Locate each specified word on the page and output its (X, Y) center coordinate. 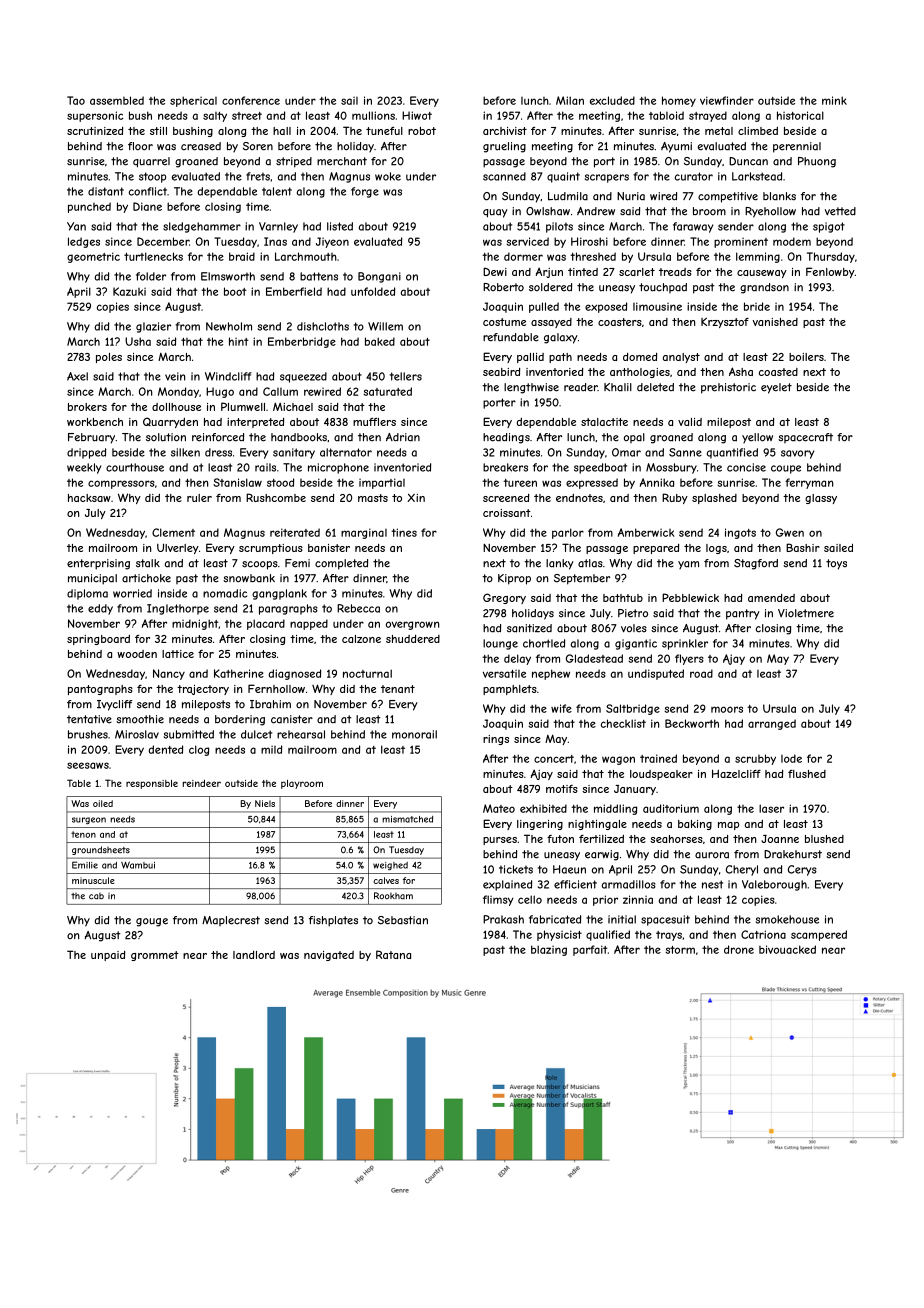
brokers (87, 407)
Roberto (503, 287)
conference (251, 100)
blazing (549, 950)
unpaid (108, 956)
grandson (764, 288)
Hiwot (417, 115)
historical (800, 115)
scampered (819, 935)
